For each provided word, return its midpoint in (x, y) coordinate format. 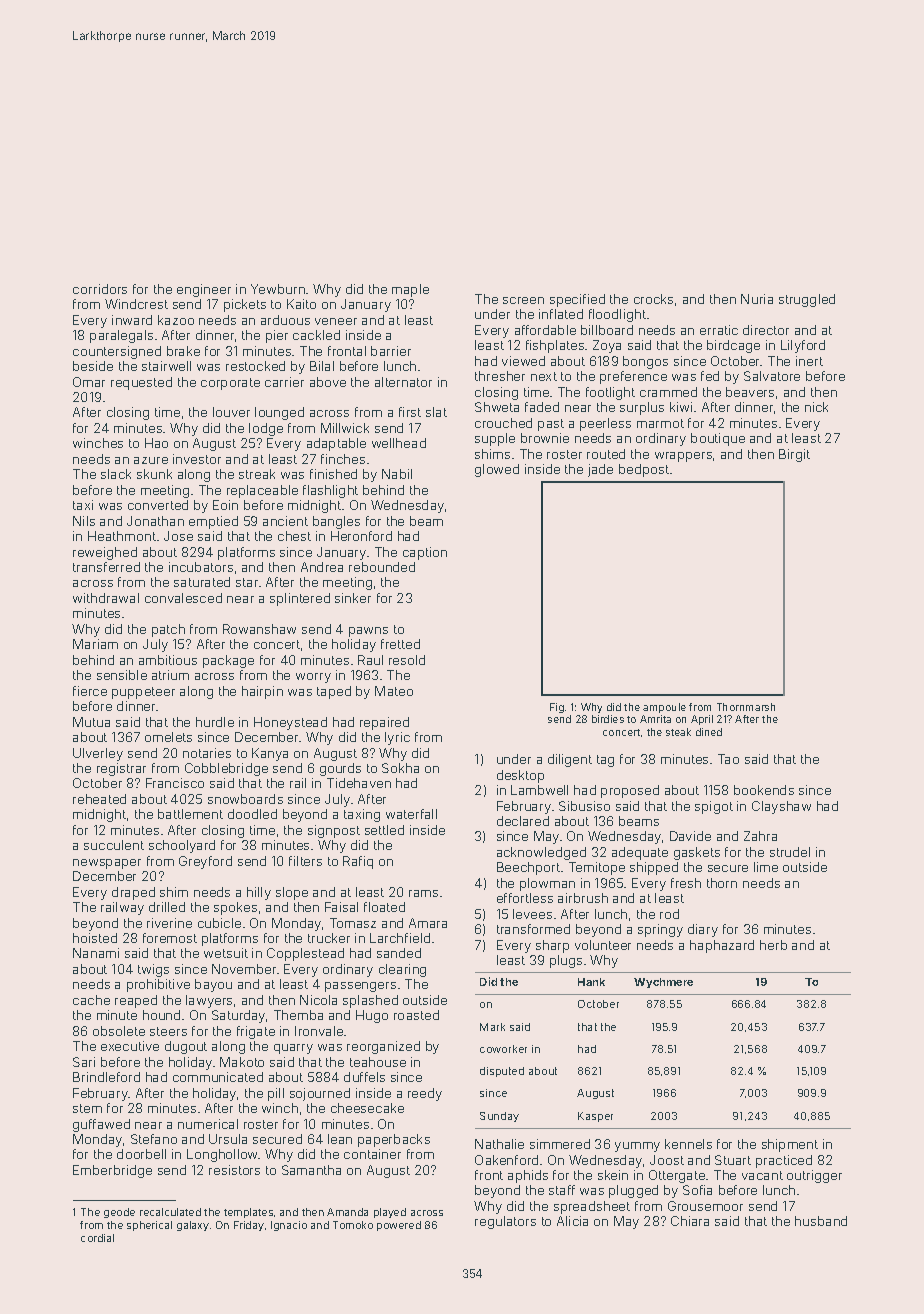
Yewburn (278, 289)
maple (410, 290)
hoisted (95, 938)
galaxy (193, 1226)
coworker (503, 1049)
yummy (637, 1147)
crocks (653, 299)
